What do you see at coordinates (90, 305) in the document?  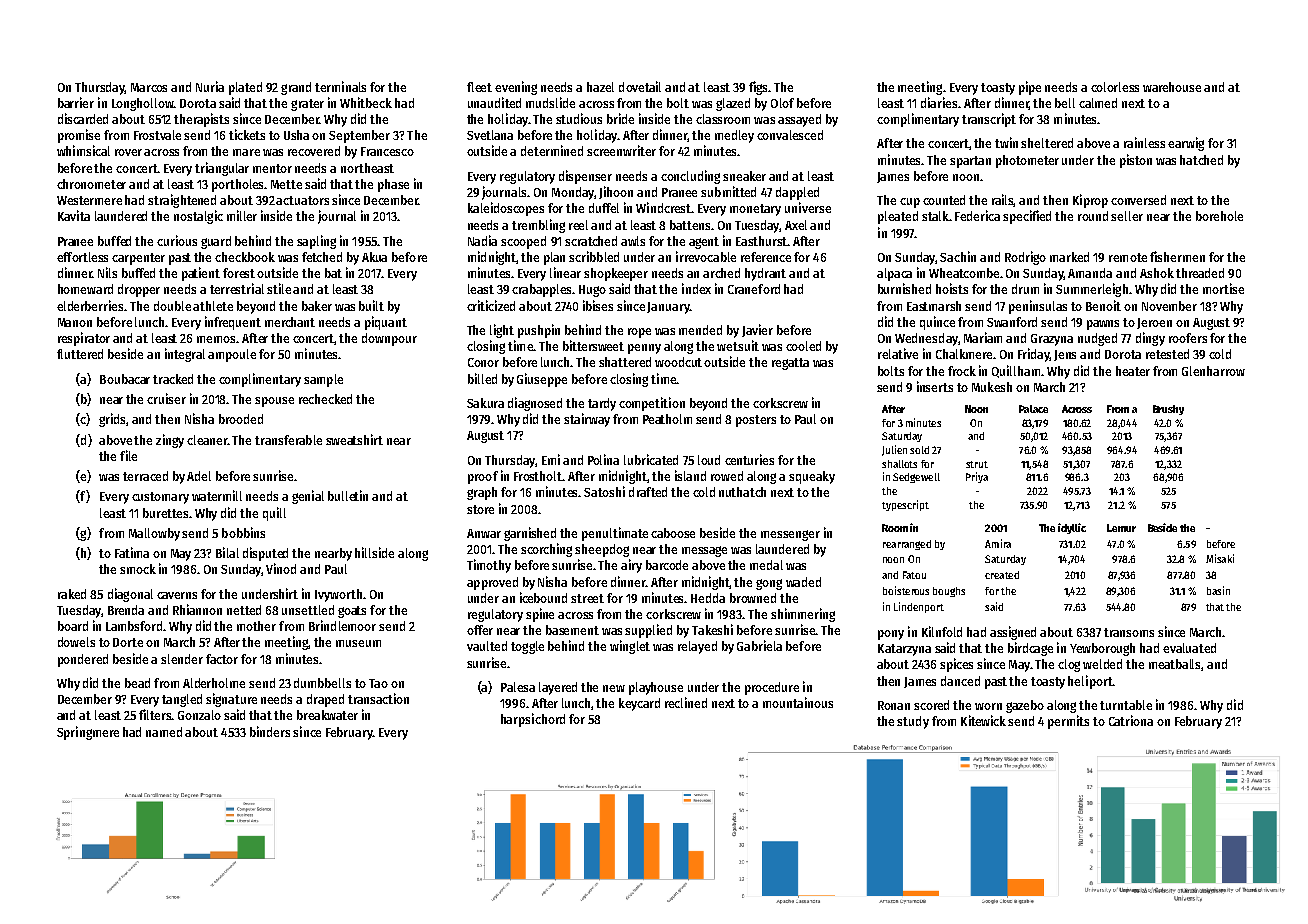 I see `elderberries` at bounding box center [90, 305].
